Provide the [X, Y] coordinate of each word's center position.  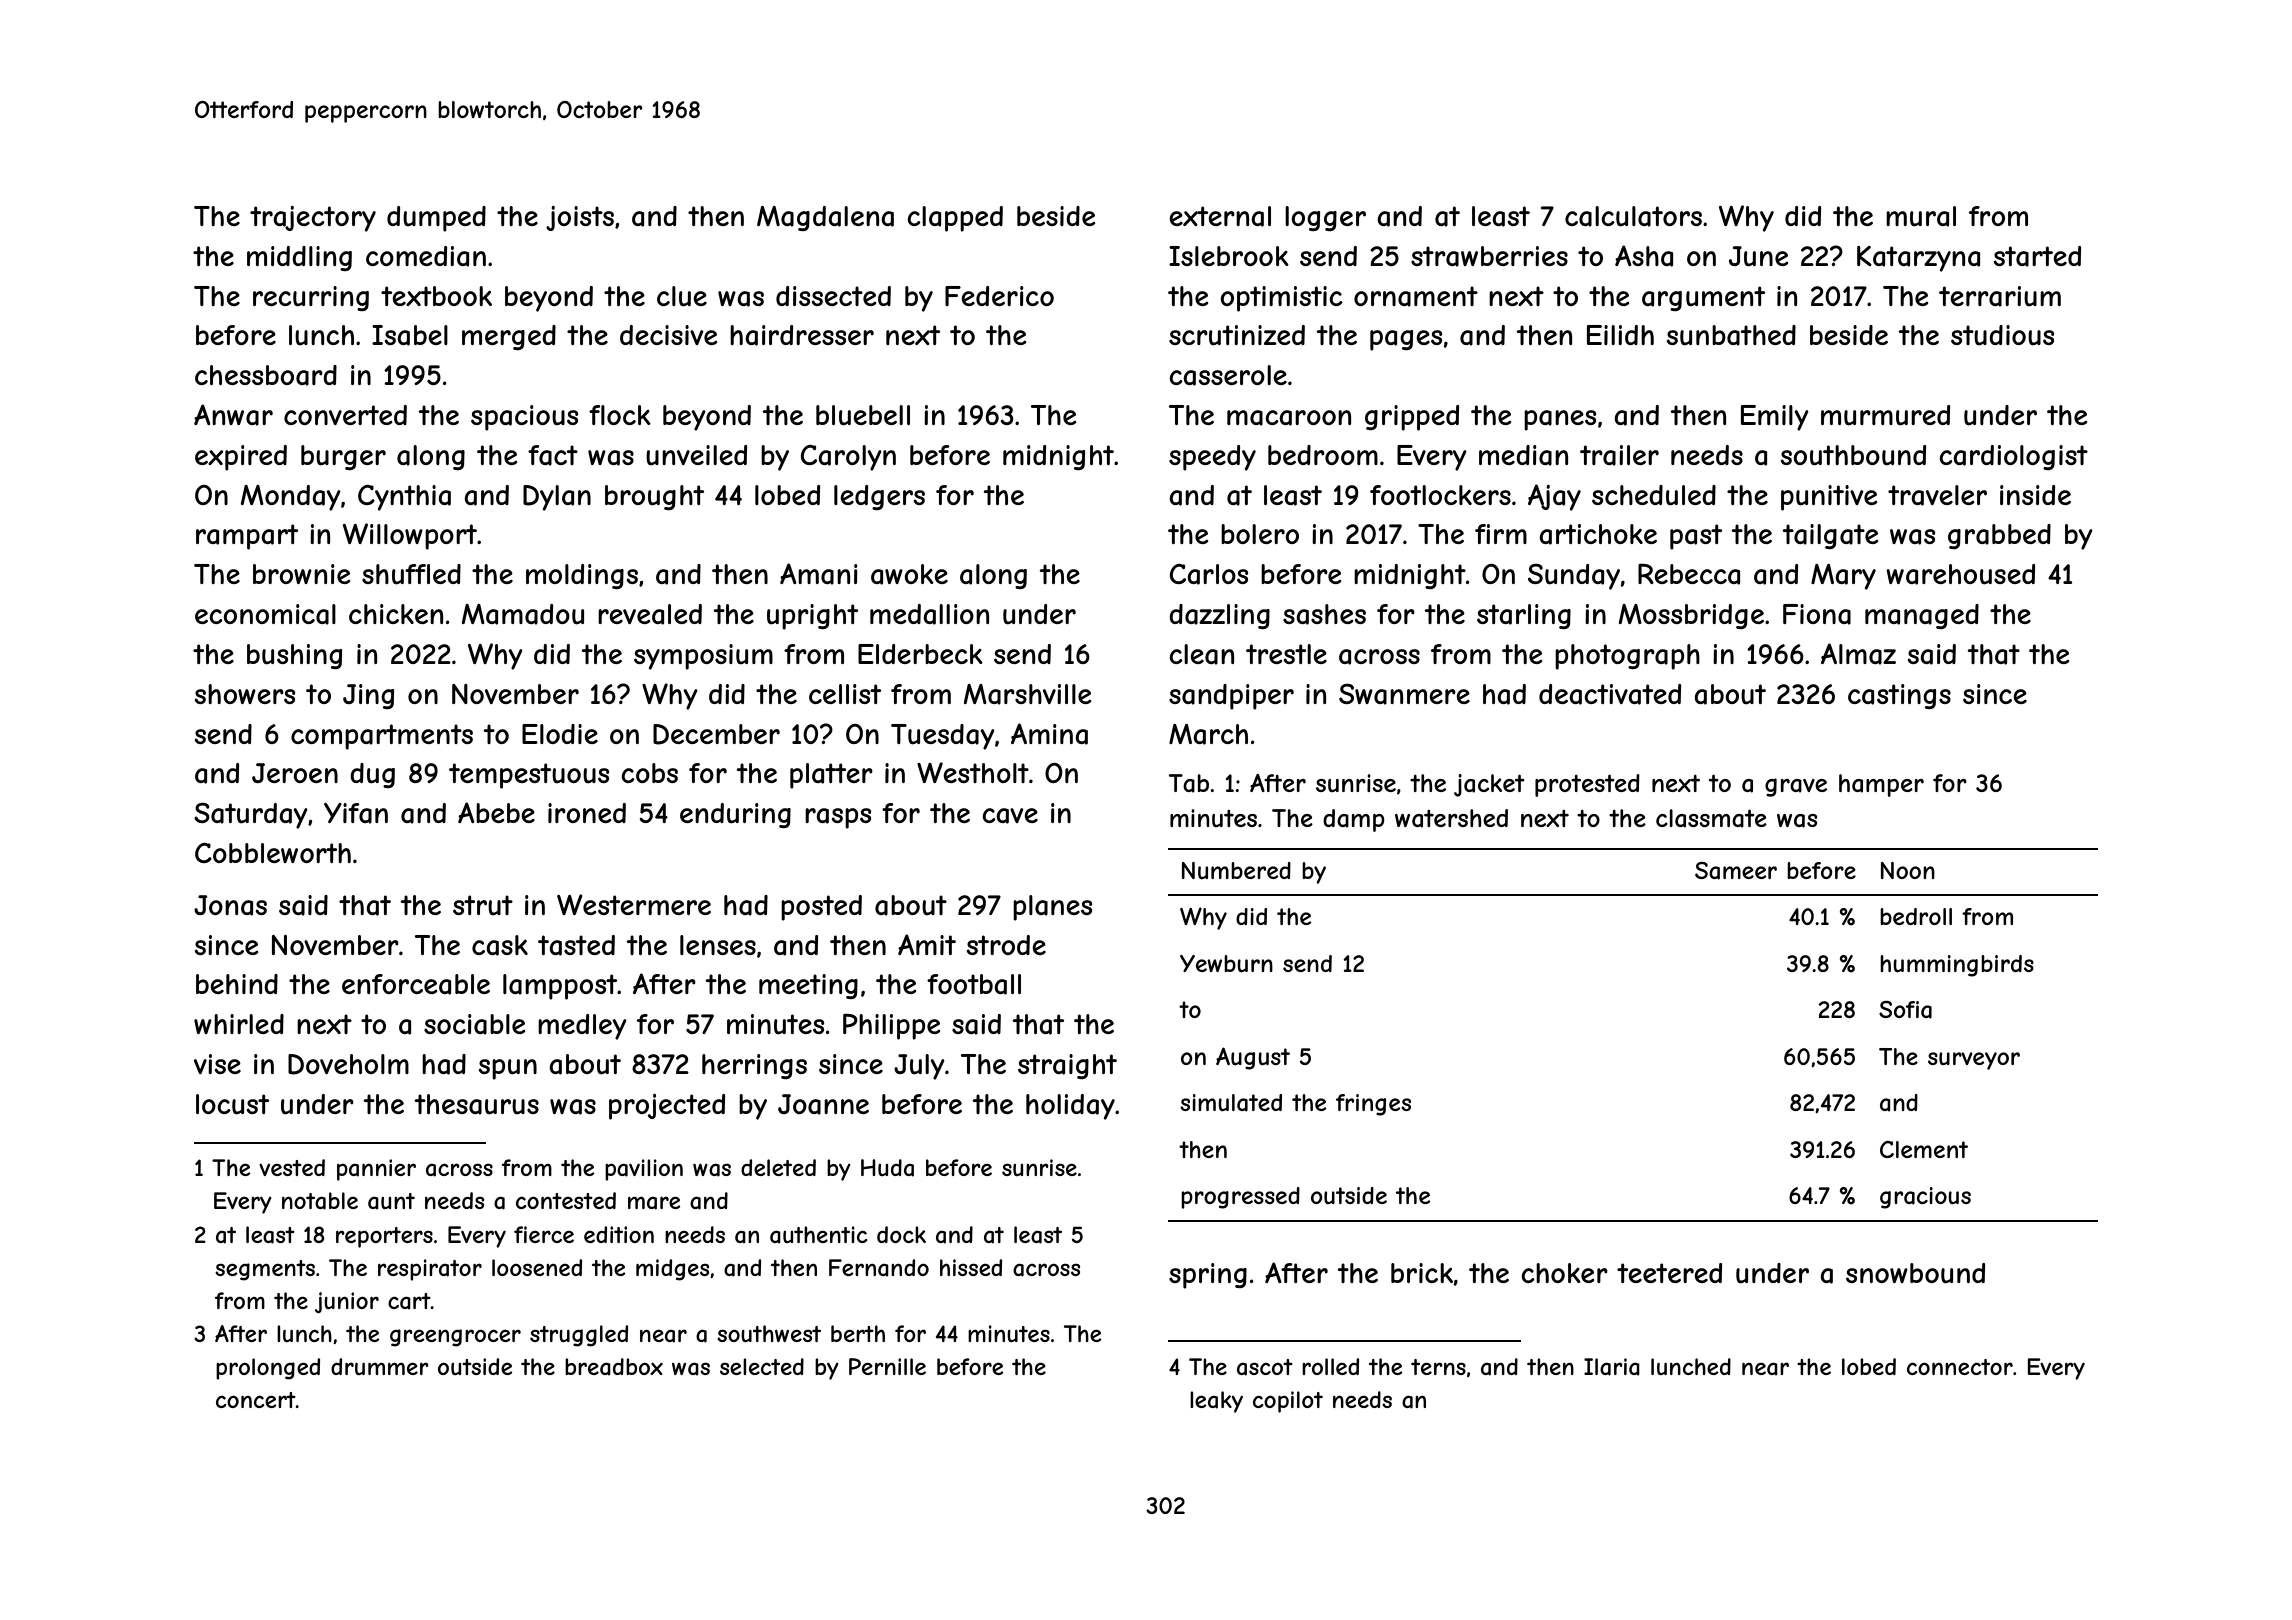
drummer [380, 1366]
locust [232, 1104]
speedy [1212, 458]
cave [1010, 816]
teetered [1669, 1273]
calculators [1633, 216]
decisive [668, 335]
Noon [1908, 870]
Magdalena [825, 218]
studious [2002, 335]
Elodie [560, 734]
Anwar [233, 415]
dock [901, 1234]
